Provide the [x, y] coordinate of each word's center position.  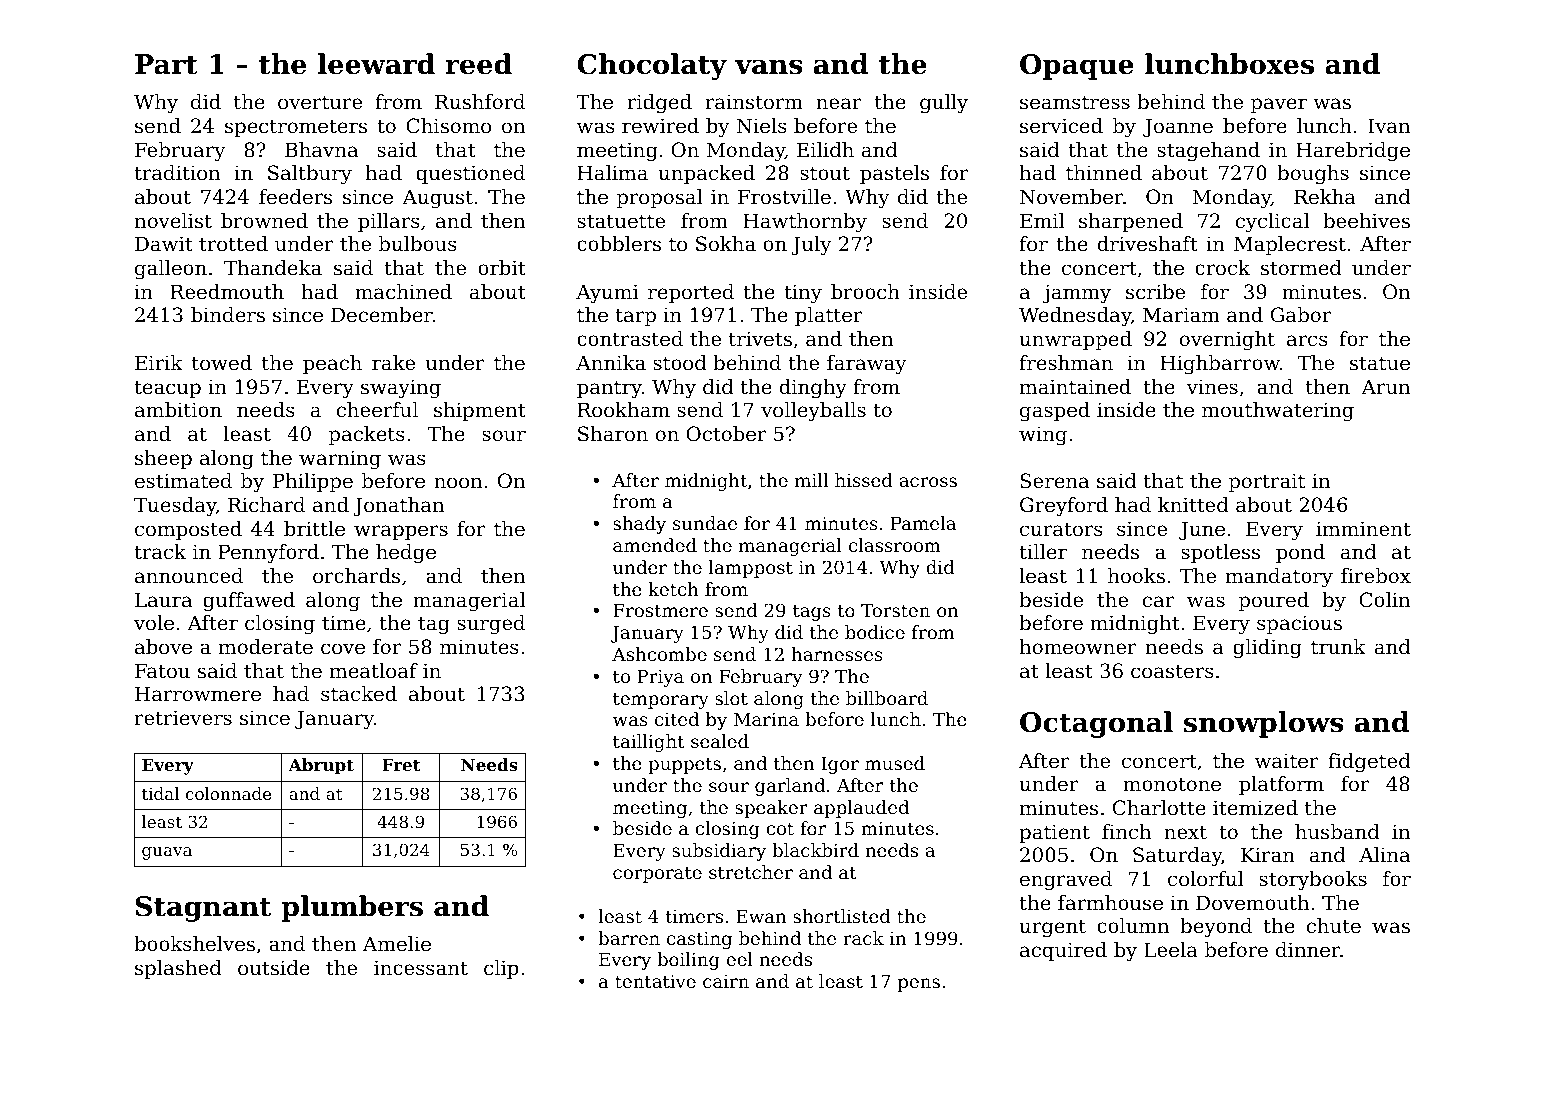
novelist [173, 221]
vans [769, 67]
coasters [1172, 671]
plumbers [352, 908]
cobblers [619, 244]
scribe [1155, 292]
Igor [840, 765]
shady [639, 525]
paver [1279, 105]
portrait [1267, 482]
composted [188, 530]
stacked [359, 693]
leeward [376, 64]
